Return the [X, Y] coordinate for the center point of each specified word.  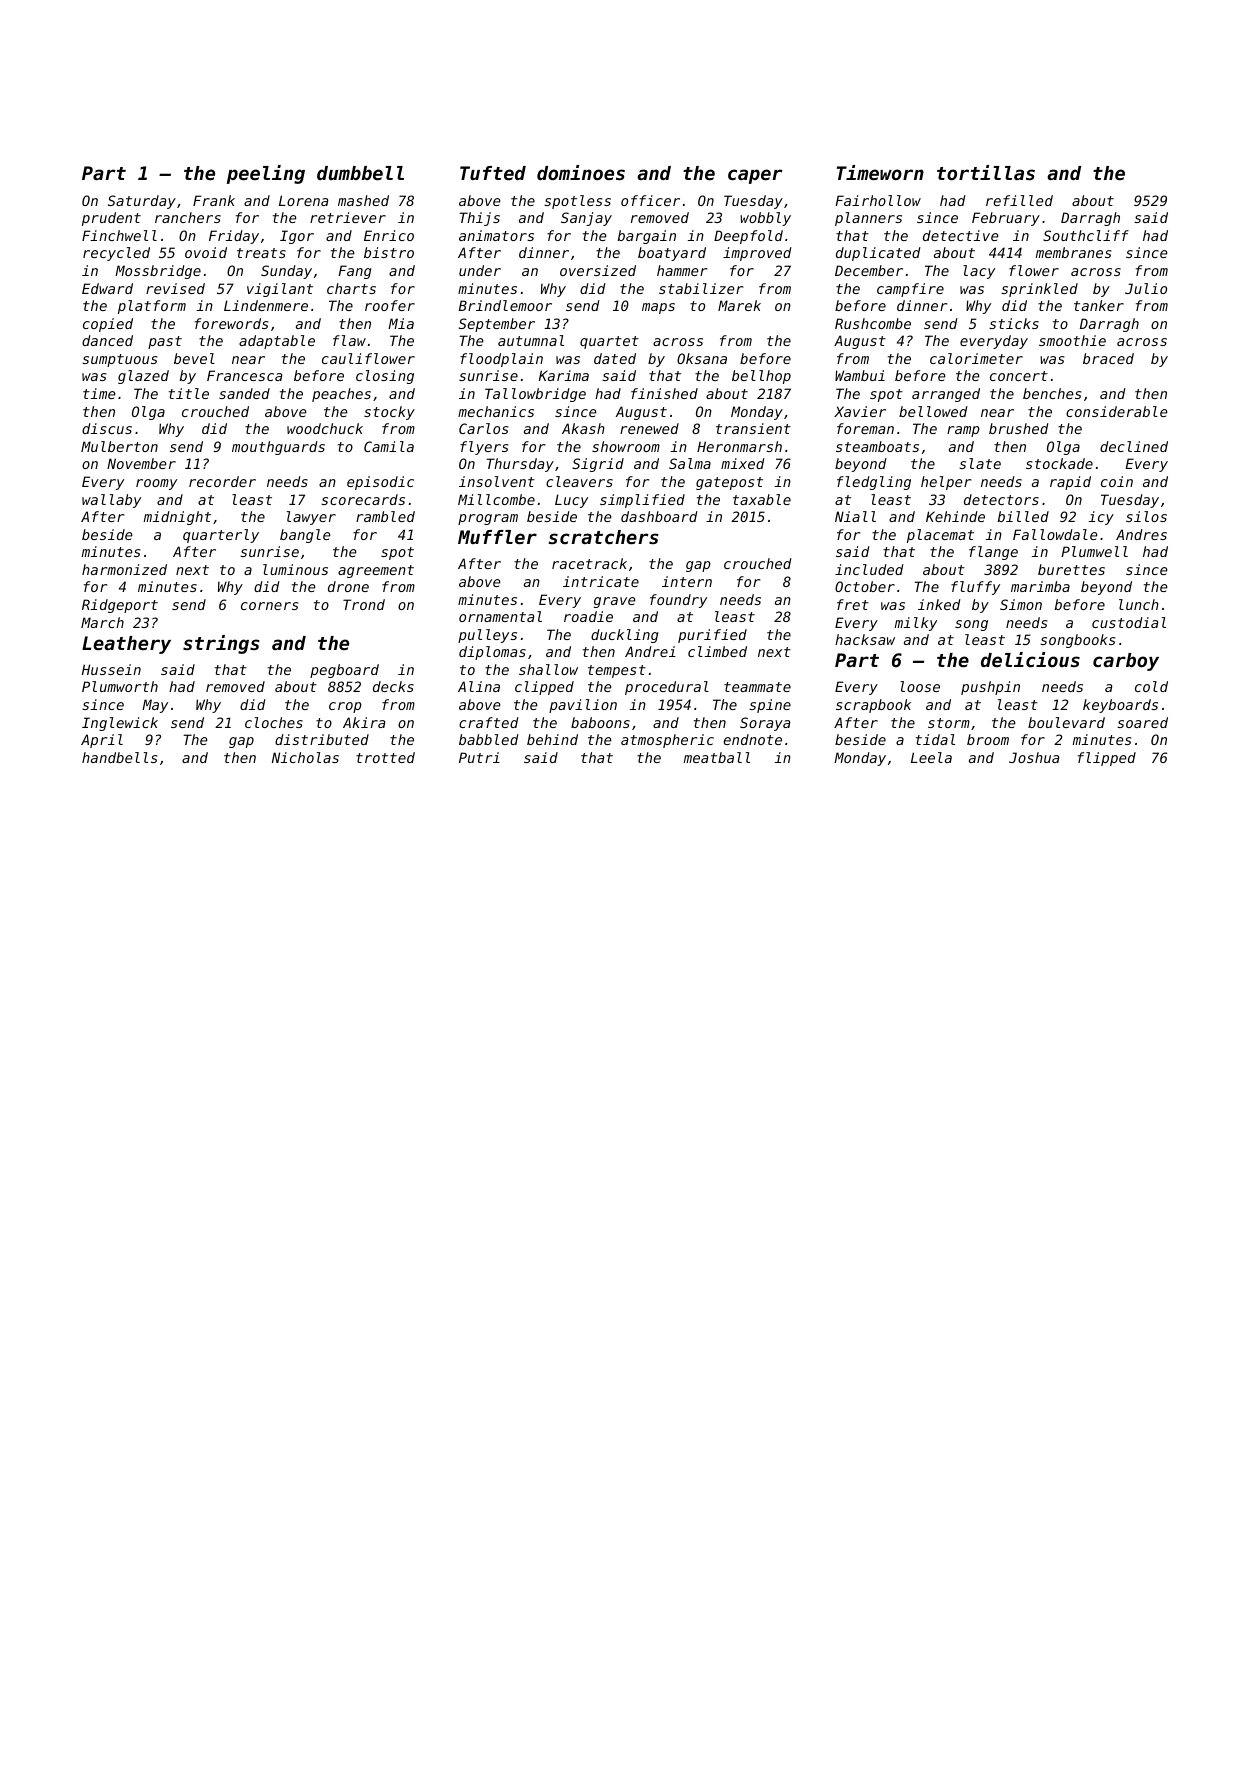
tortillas [986, 172]
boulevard [1066, 722]
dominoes [581, 172]
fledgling [874, 483]
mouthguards [278, 448]
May [155, 706]
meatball [717, 757]
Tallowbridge [535, 395]
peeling [266, 174]
